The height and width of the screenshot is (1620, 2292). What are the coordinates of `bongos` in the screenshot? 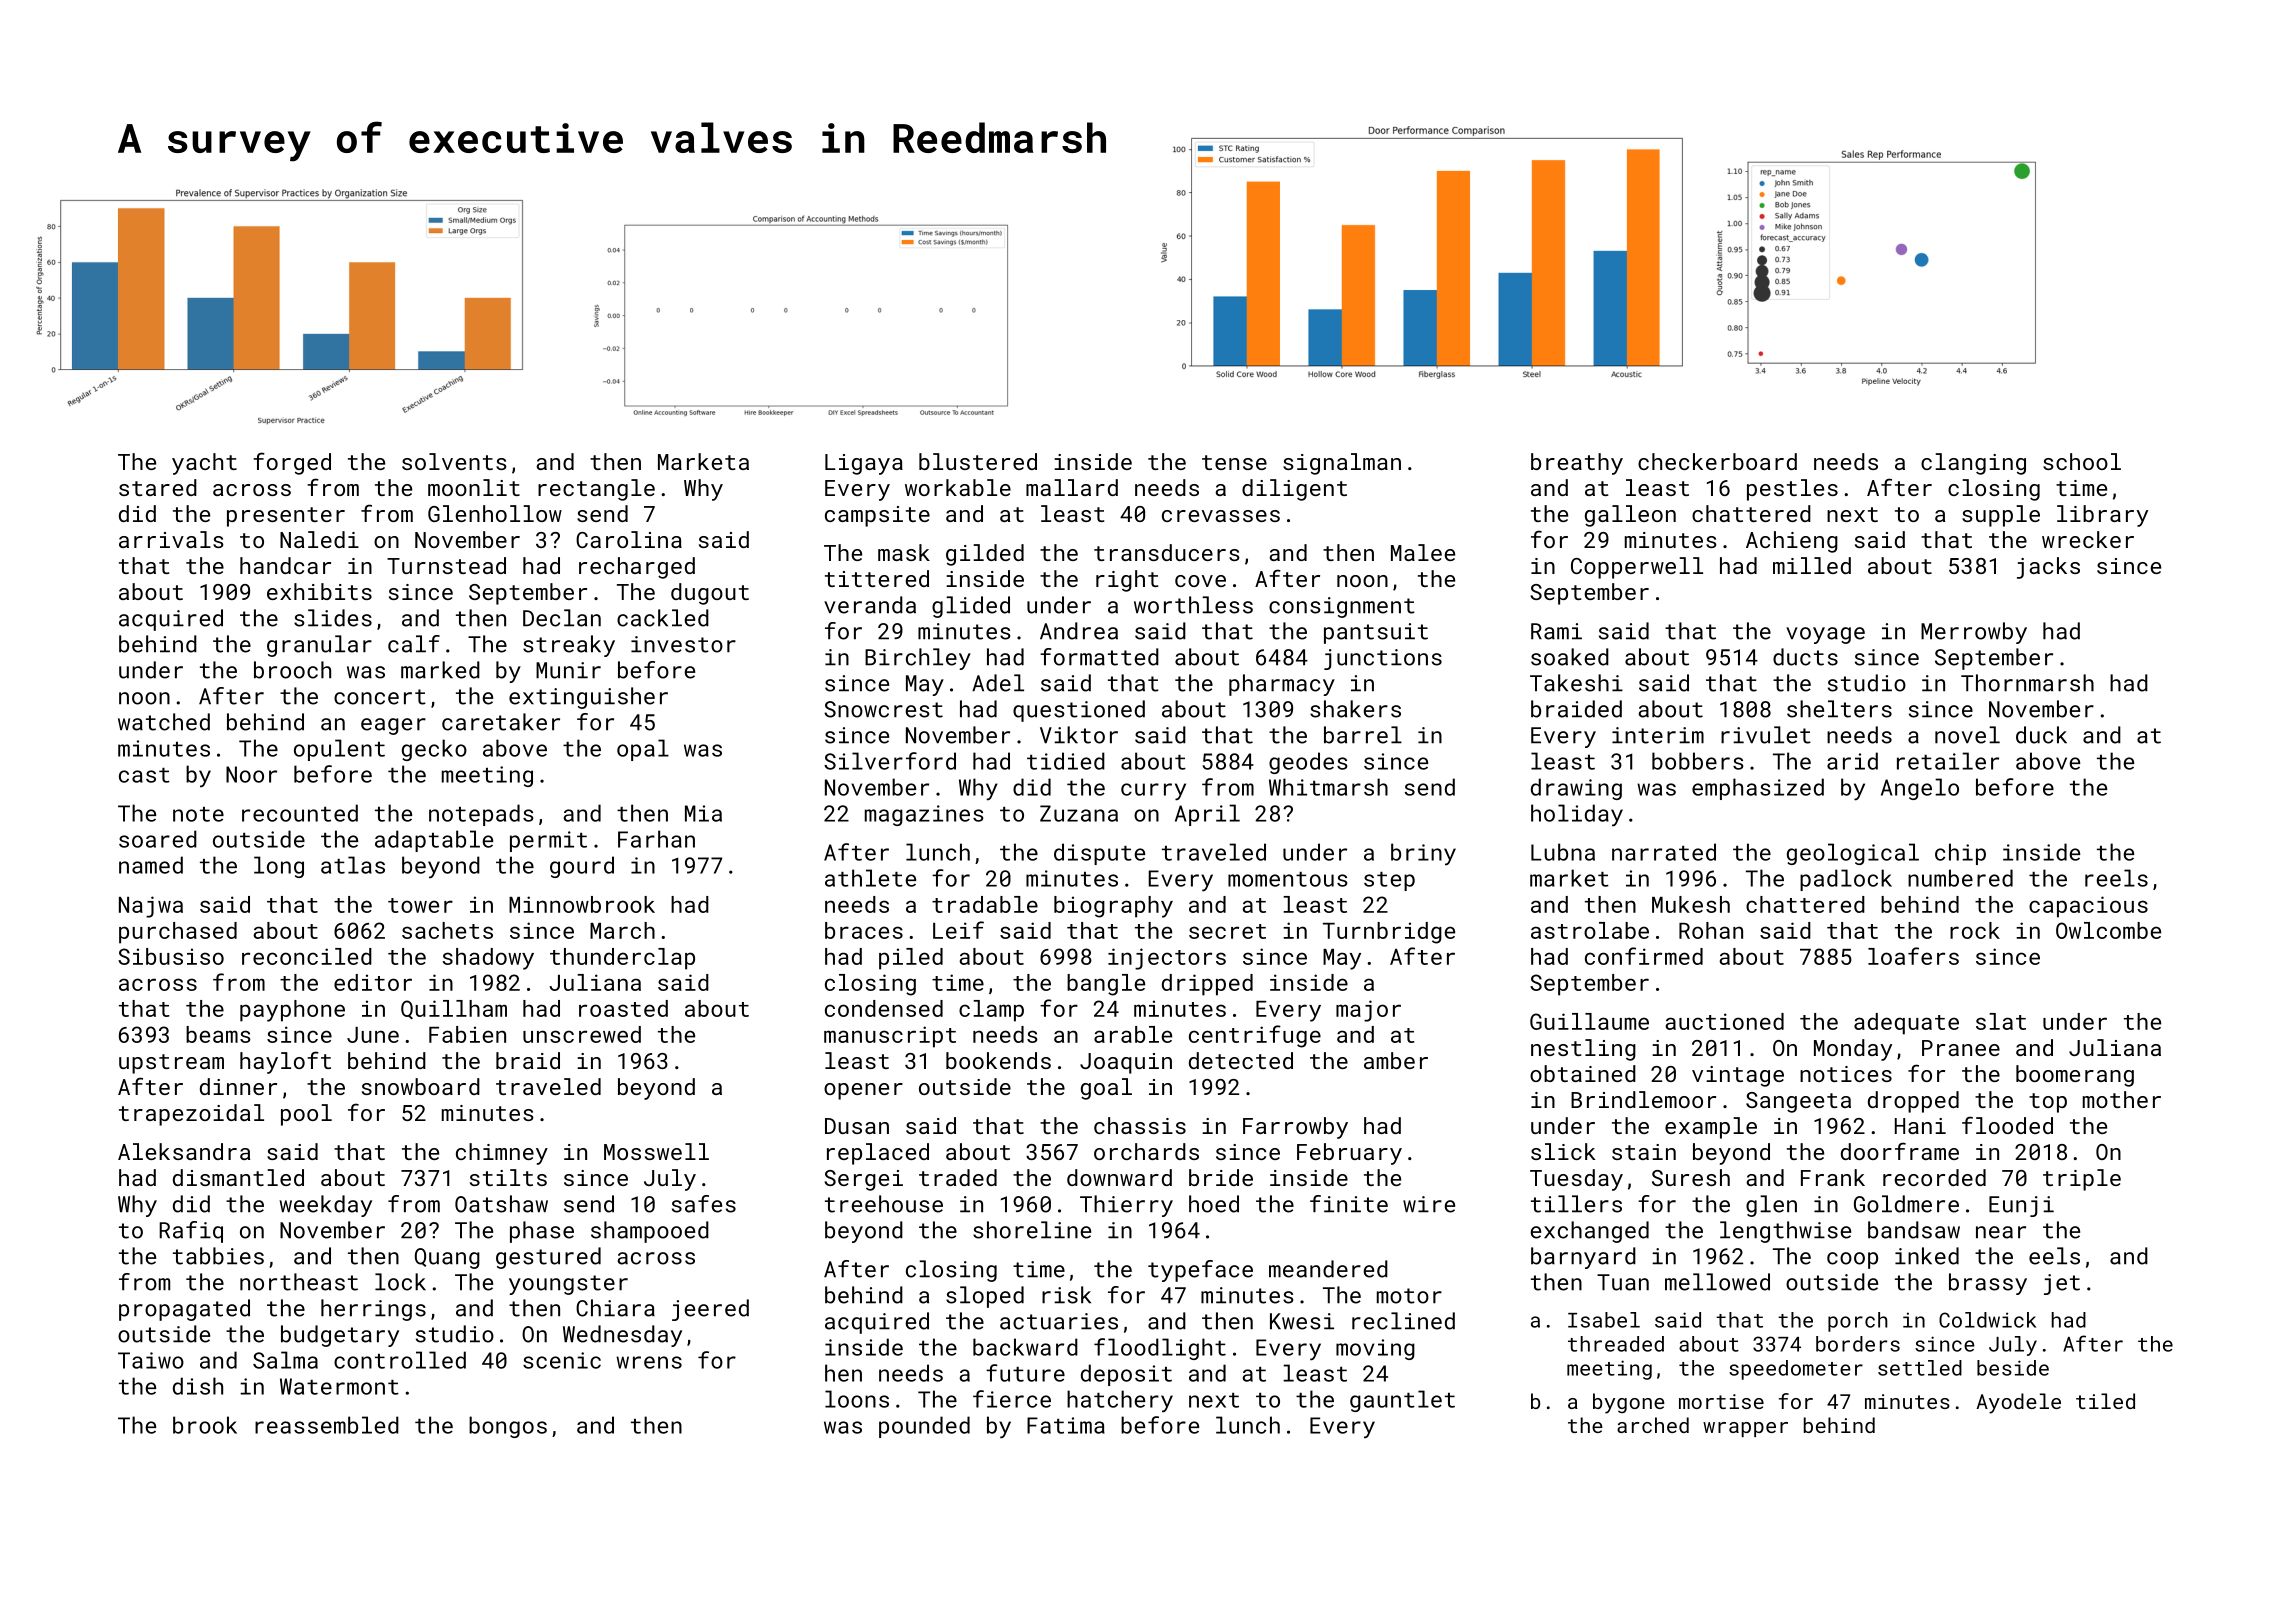 It's located at (508, 1427).
